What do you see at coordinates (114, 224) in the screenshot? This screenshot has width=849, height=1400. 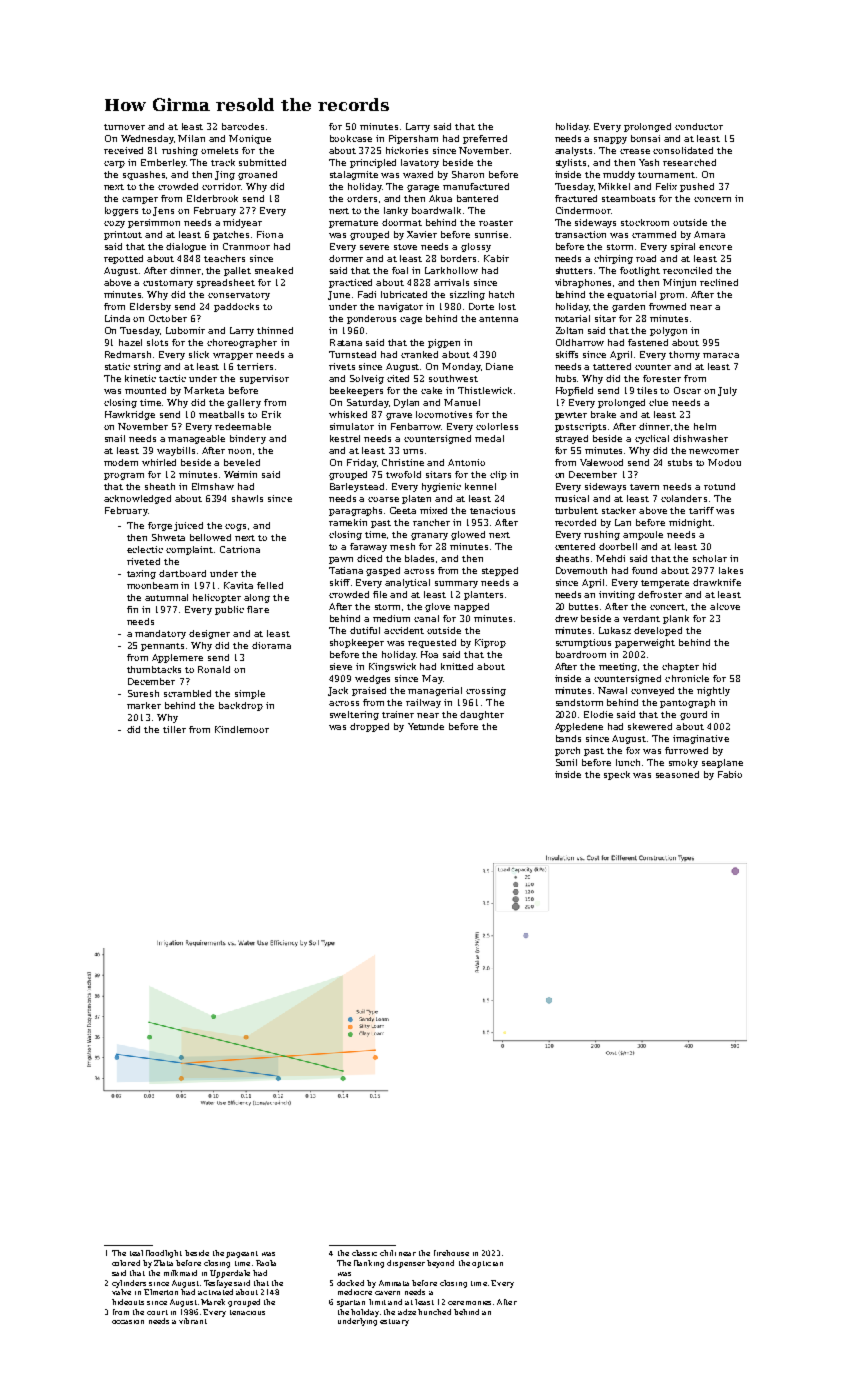 I see `cozy` at bounding box center [114, 224].
